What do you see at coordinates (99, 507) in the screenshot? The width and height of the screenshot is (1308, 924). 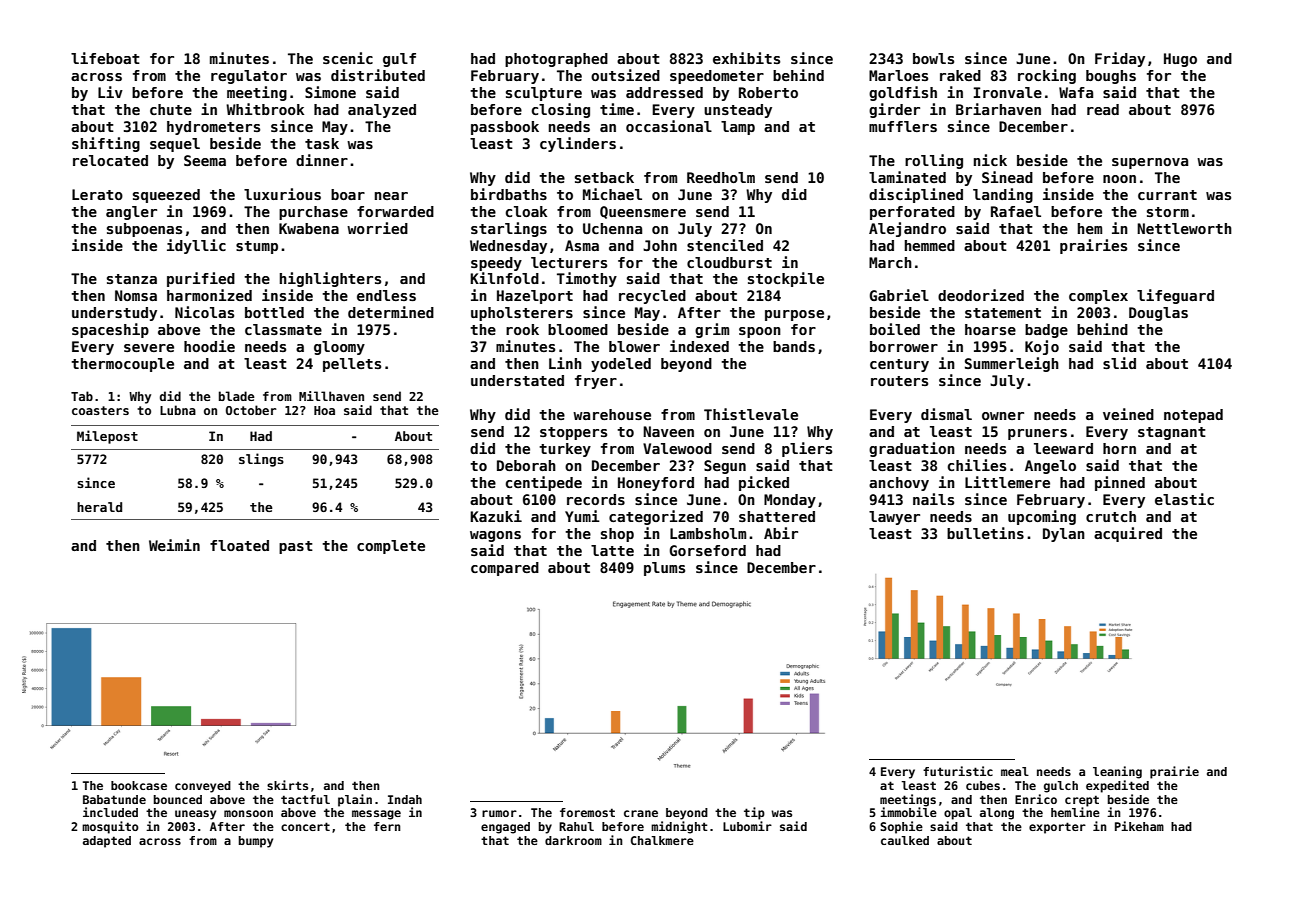 I see `herald` at bounding box center [99, 507].
